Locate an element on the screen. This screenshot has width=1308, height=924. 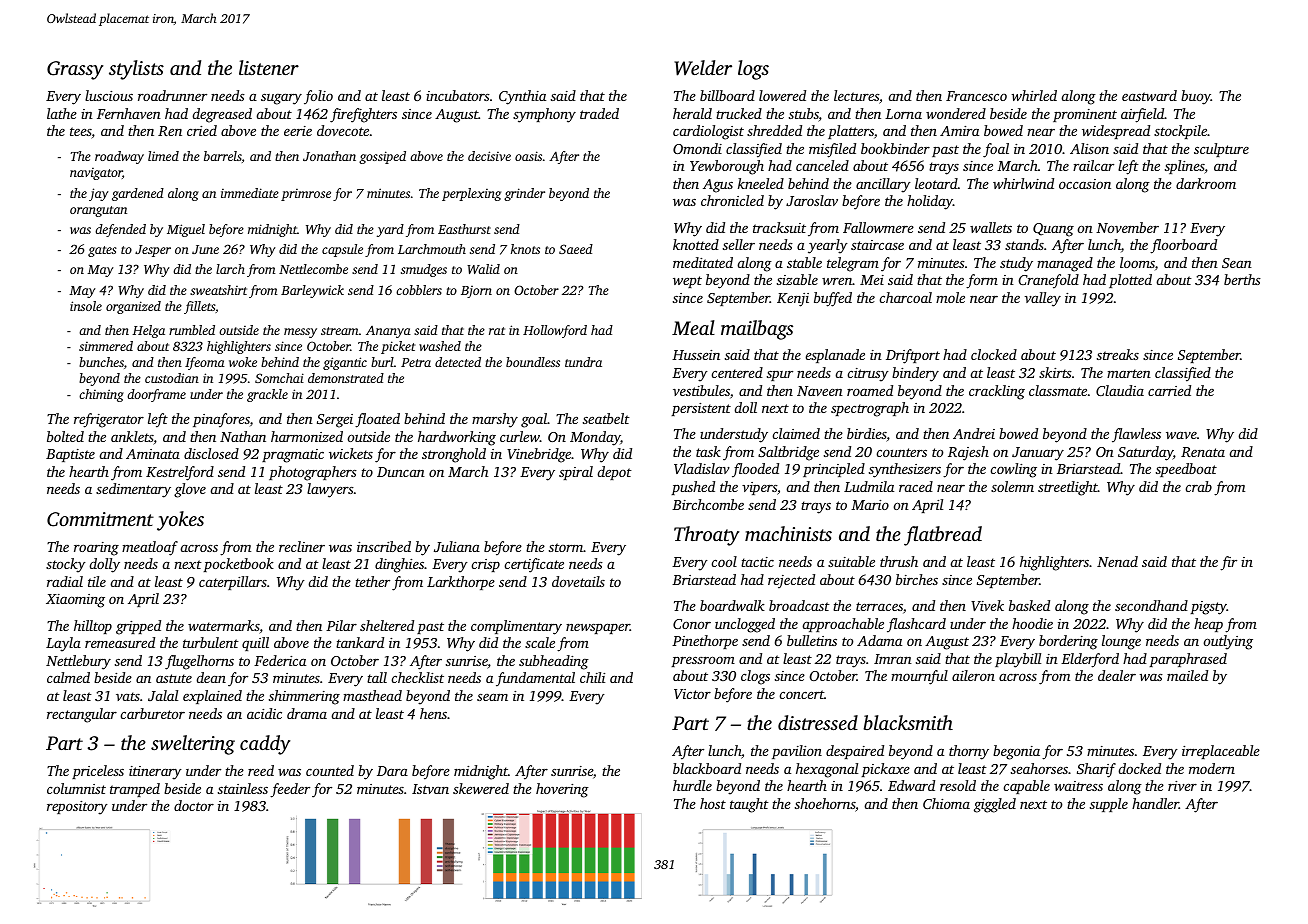
begonia is located at coordinates (1016, 752).
